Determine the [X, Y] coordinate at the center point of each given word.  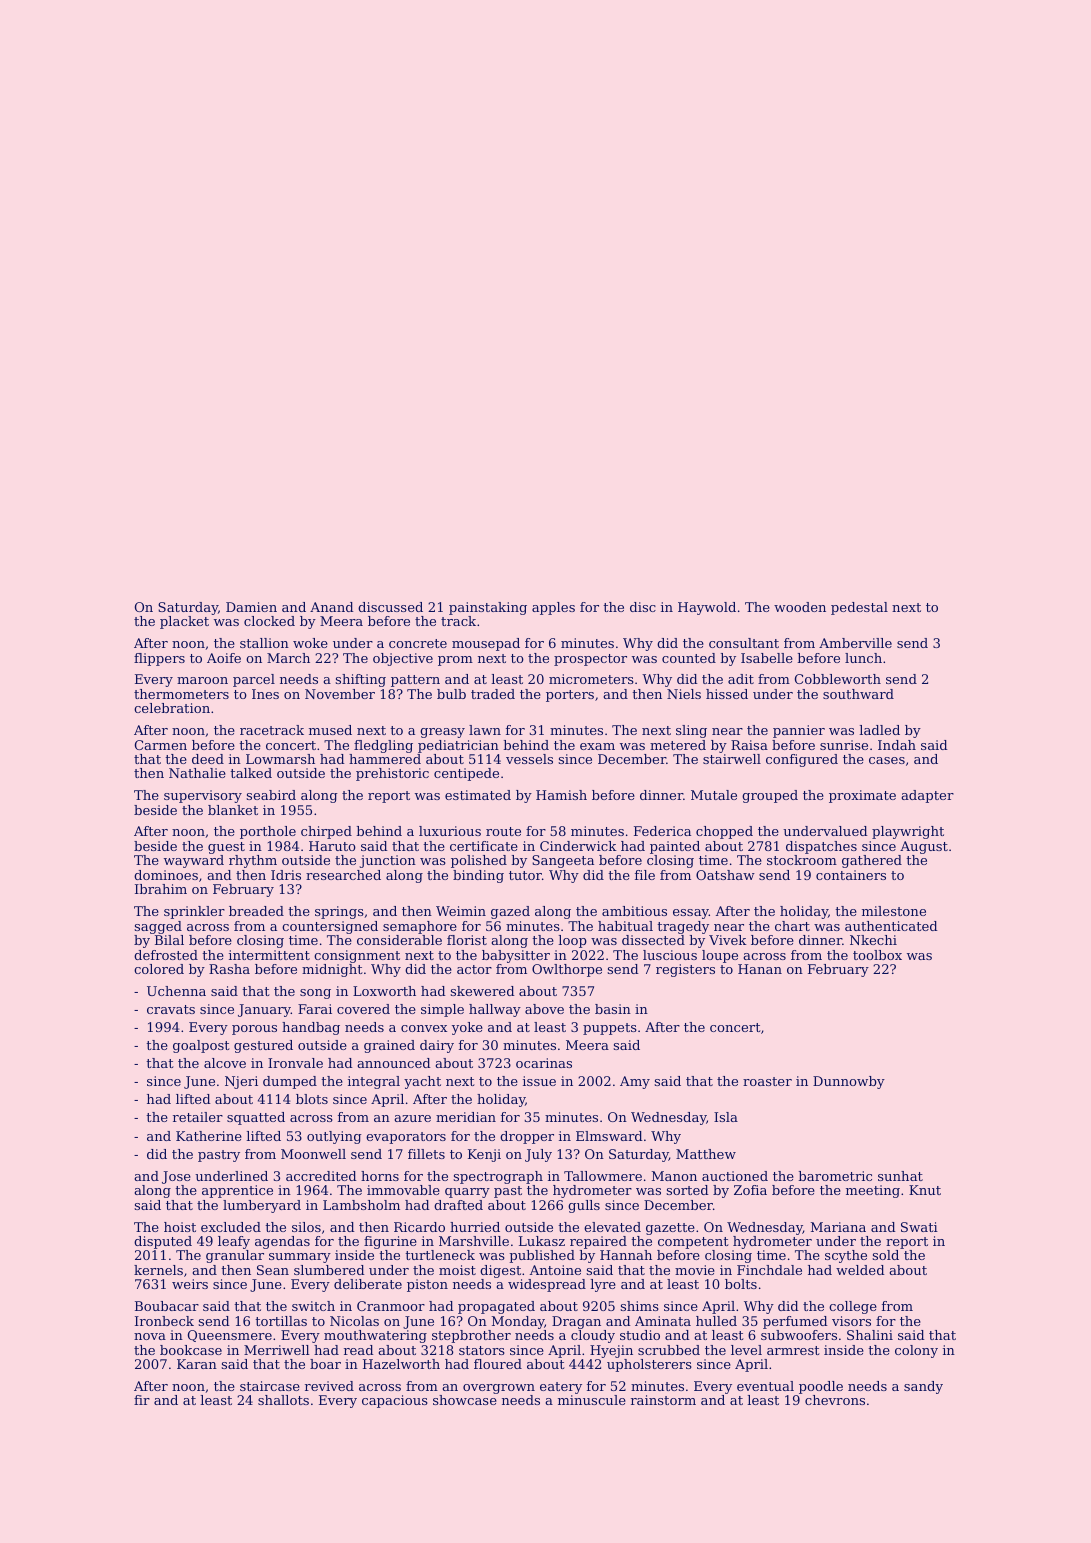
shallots [283, 1400]
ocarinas [544, 1063]
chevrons [835, 1400]
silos [306, 1227]
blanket [233, 810]
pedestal [859, 608]
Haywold [707, 608]
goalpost [201, 1046]
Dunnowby [849, 1082]
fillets [426, 1154]
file [645, 875]
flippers [159, 659]
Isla [726, 1117]
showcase [465, 1400]
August [924, 847]
